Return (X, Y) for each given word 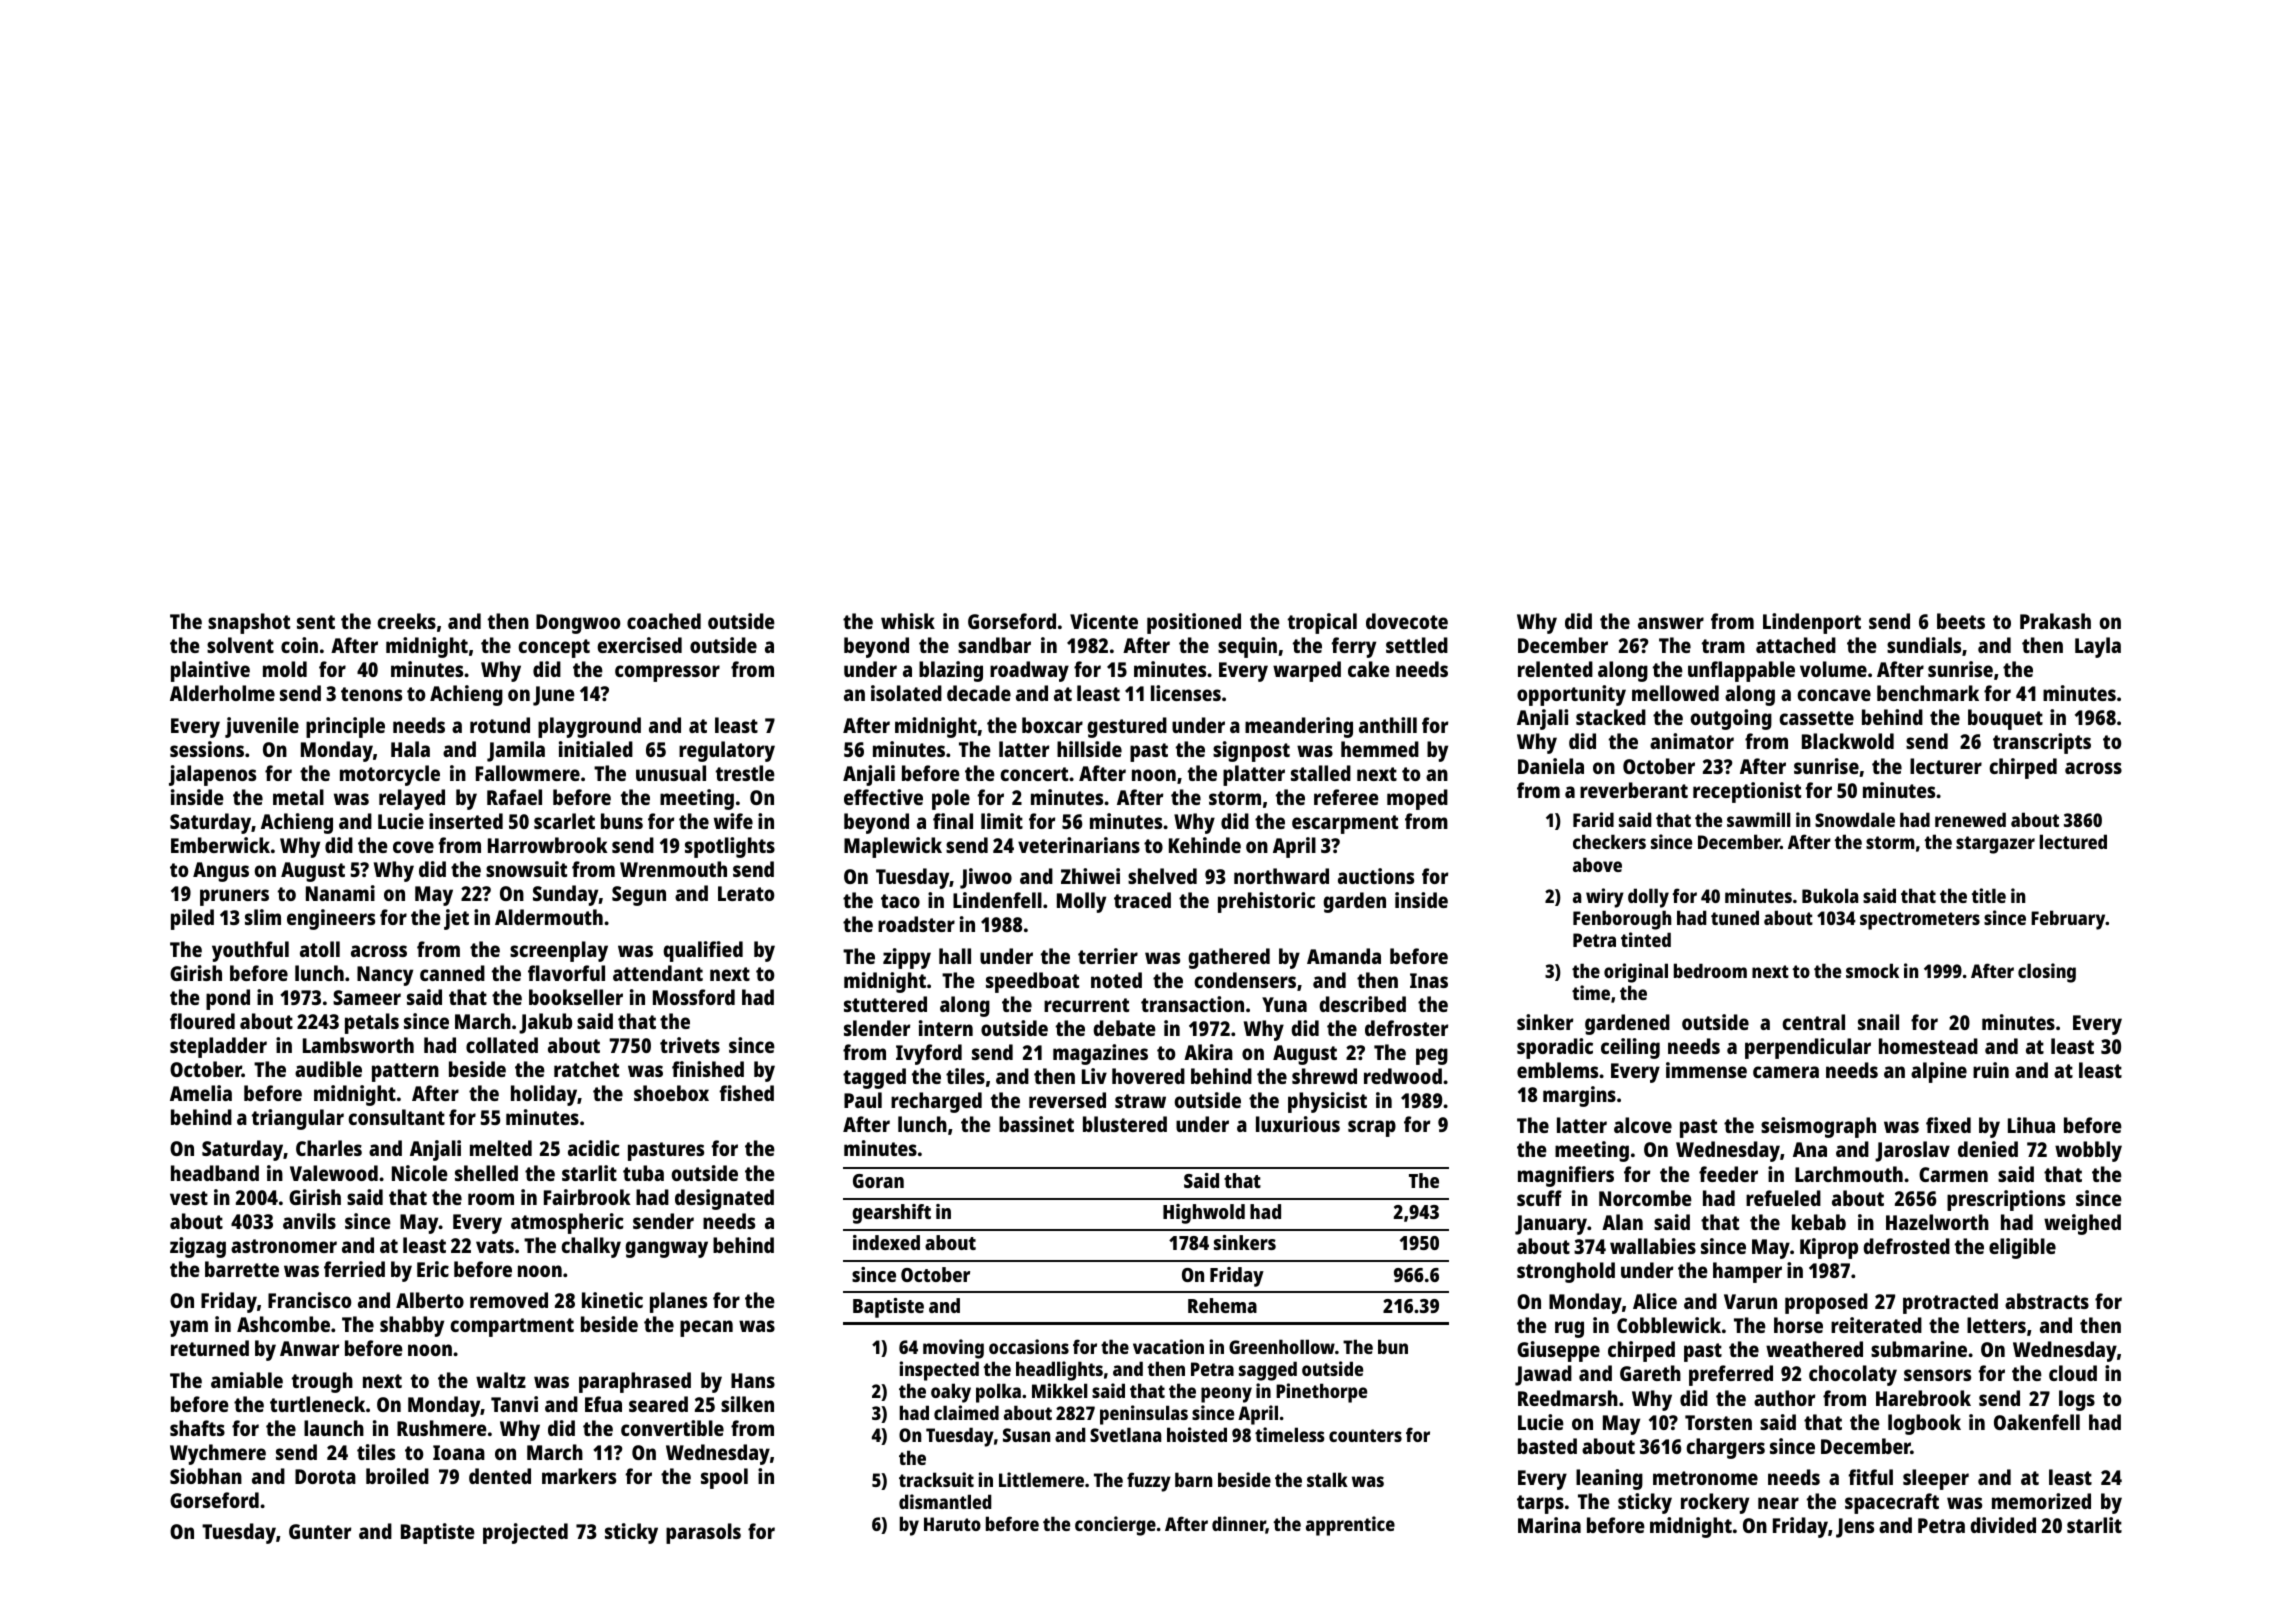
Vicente (1104, 621)
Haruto (952, 1524)
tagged (874, 1078)
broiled (397, 1476)
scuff (1539, 1198)
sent (316, 622)
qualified (703, 951)
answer (1671, 623)
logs (2077, 1400)
